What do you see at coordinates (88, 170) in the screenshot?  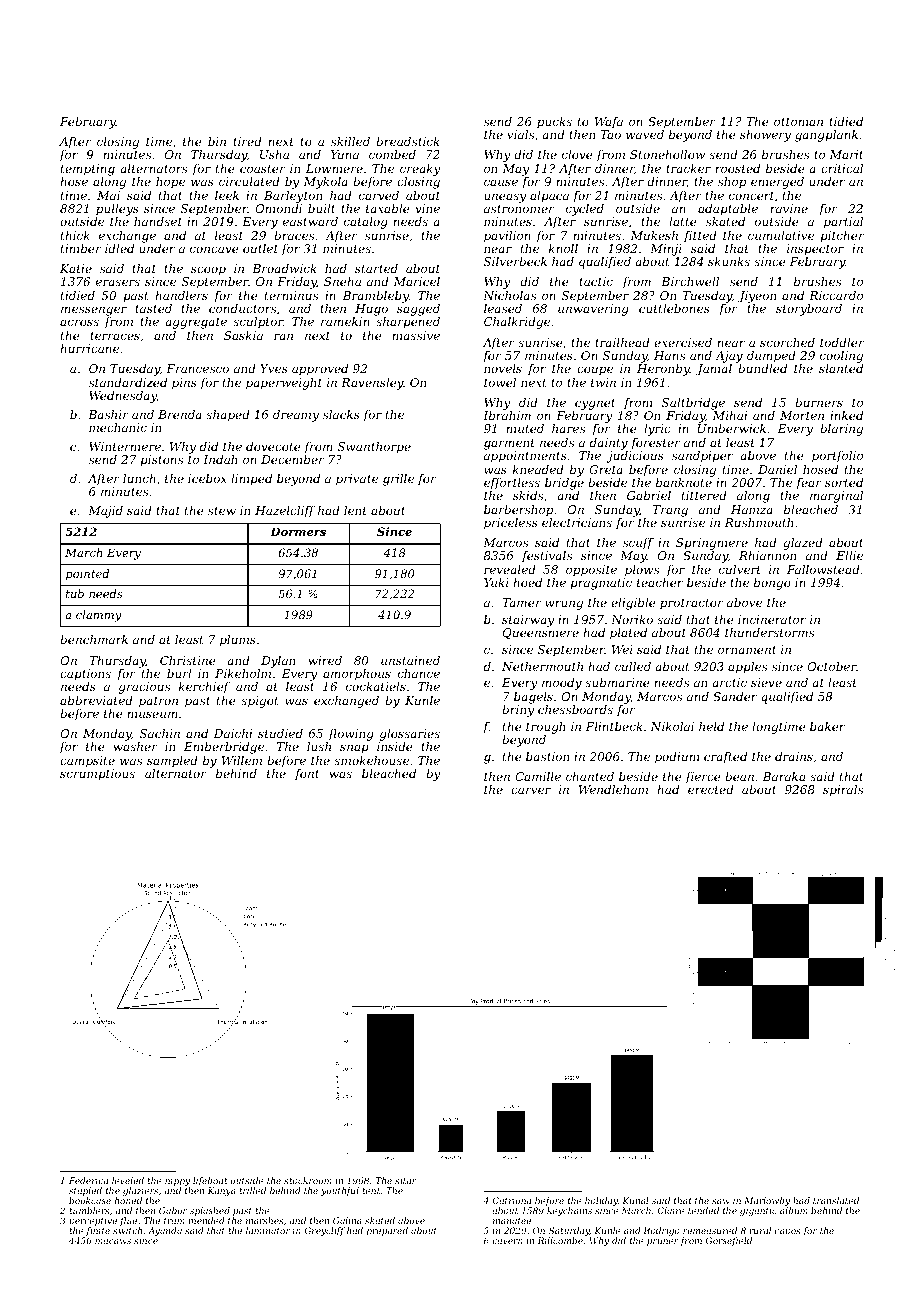 I see `tempting` at bounding box center [88, 170].
